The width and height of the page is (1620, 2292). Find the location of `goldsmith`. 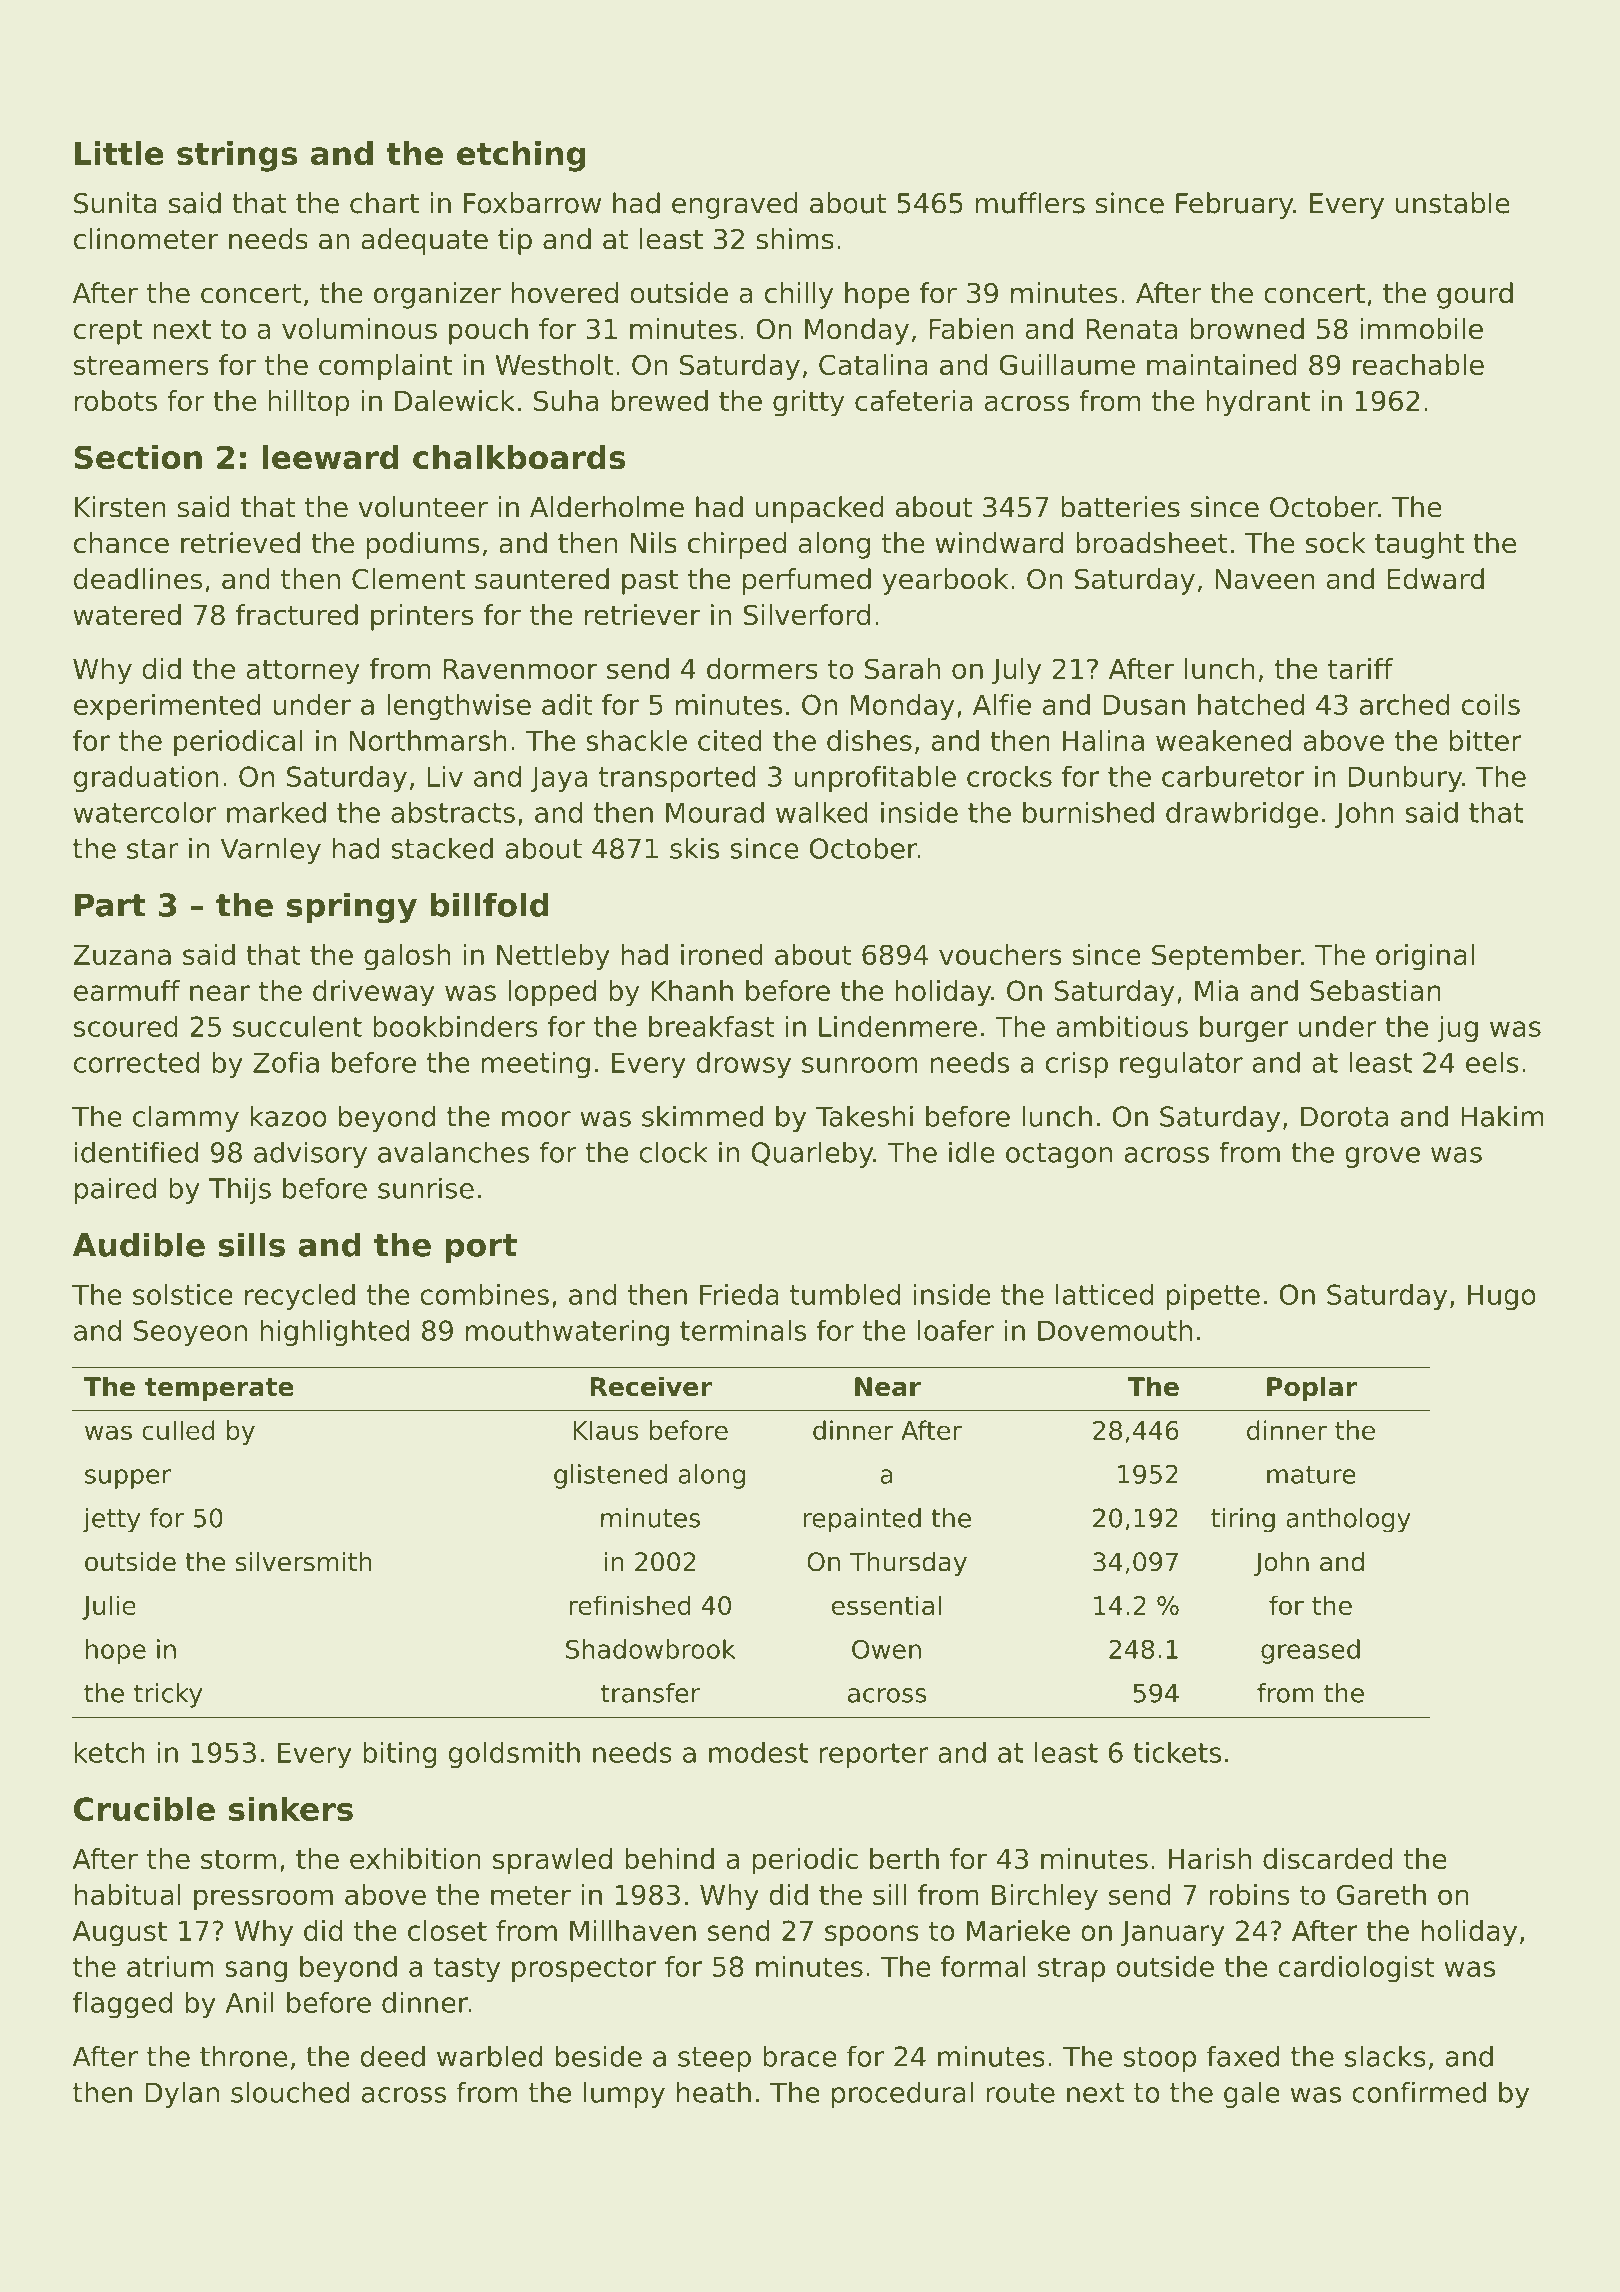

goldsmith is located at coordinates (514, 1754).
